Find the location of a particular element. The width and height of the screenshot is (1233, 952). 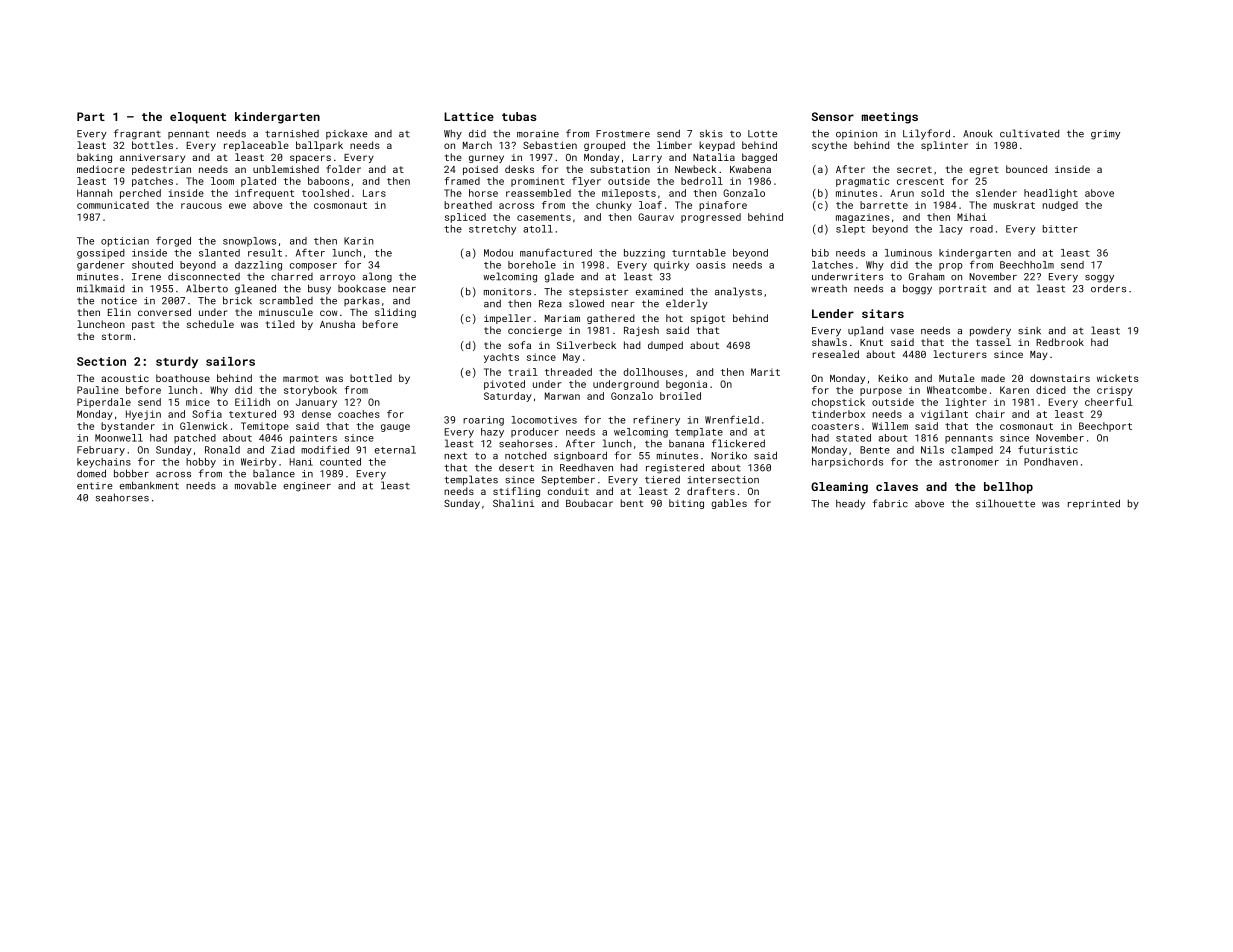

soggy is located at coordinates (1099, 279).
